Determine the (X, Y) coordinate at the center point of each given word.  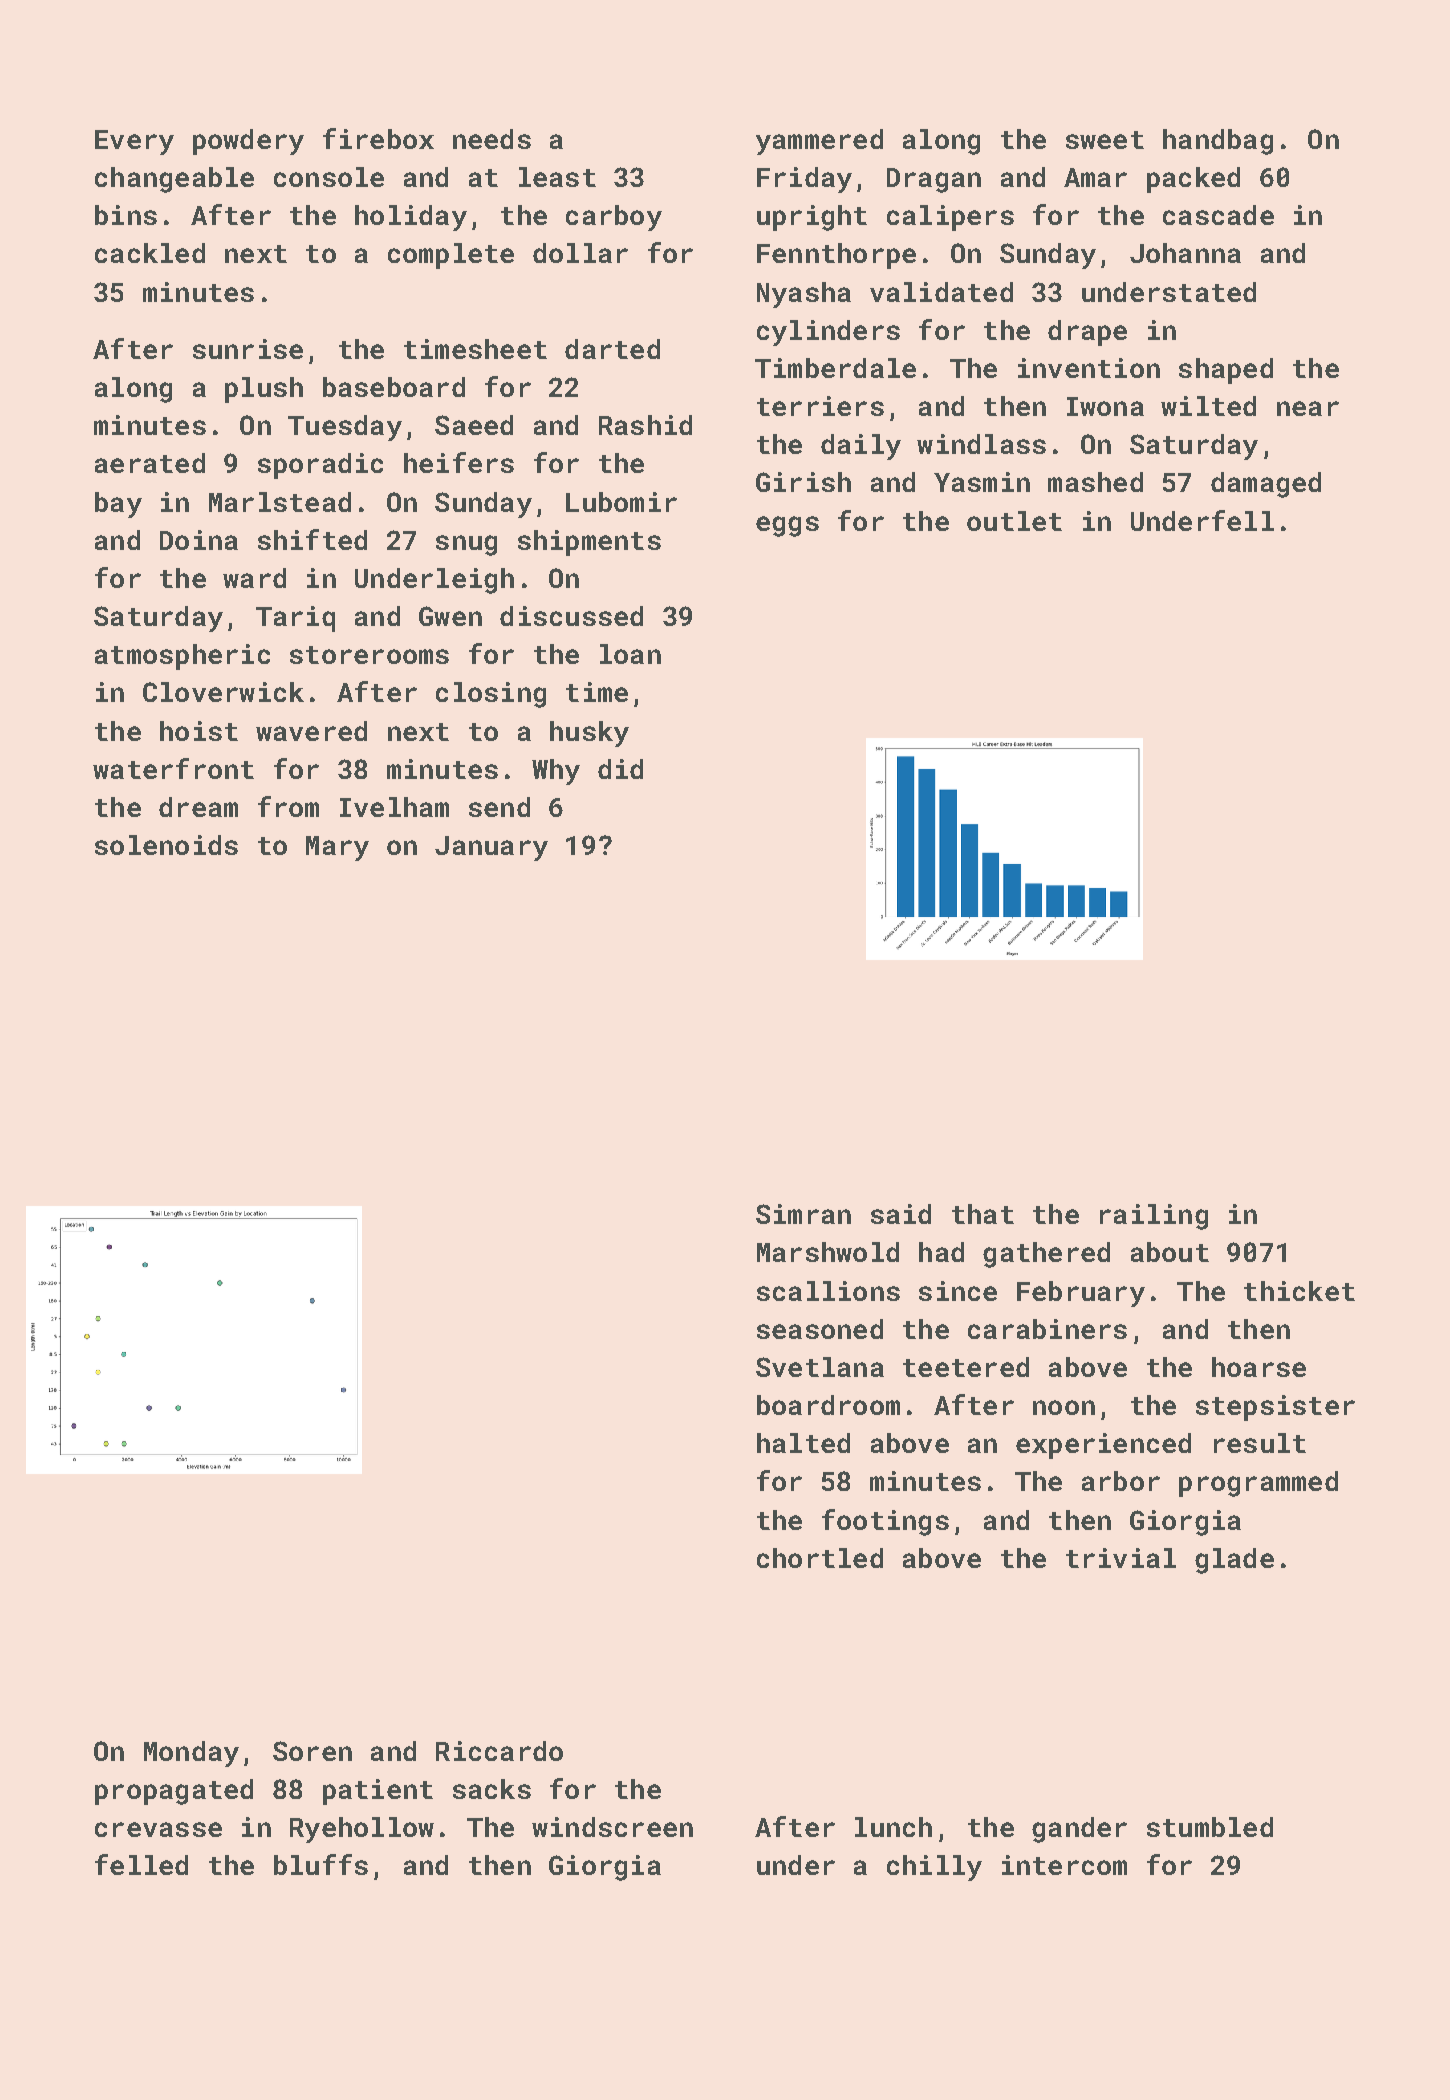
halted (803, 1443)
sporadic (320, 466)
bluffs (321, 1864)
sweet (1105, 140)
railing (1154, 1217)
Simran (803, 1214)
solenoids (166, 845)
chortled (820, 1558)
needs (492, 139)
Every (134, 142)
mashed (1095, 482)
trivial (1121, 1558)
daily (861, 447)
